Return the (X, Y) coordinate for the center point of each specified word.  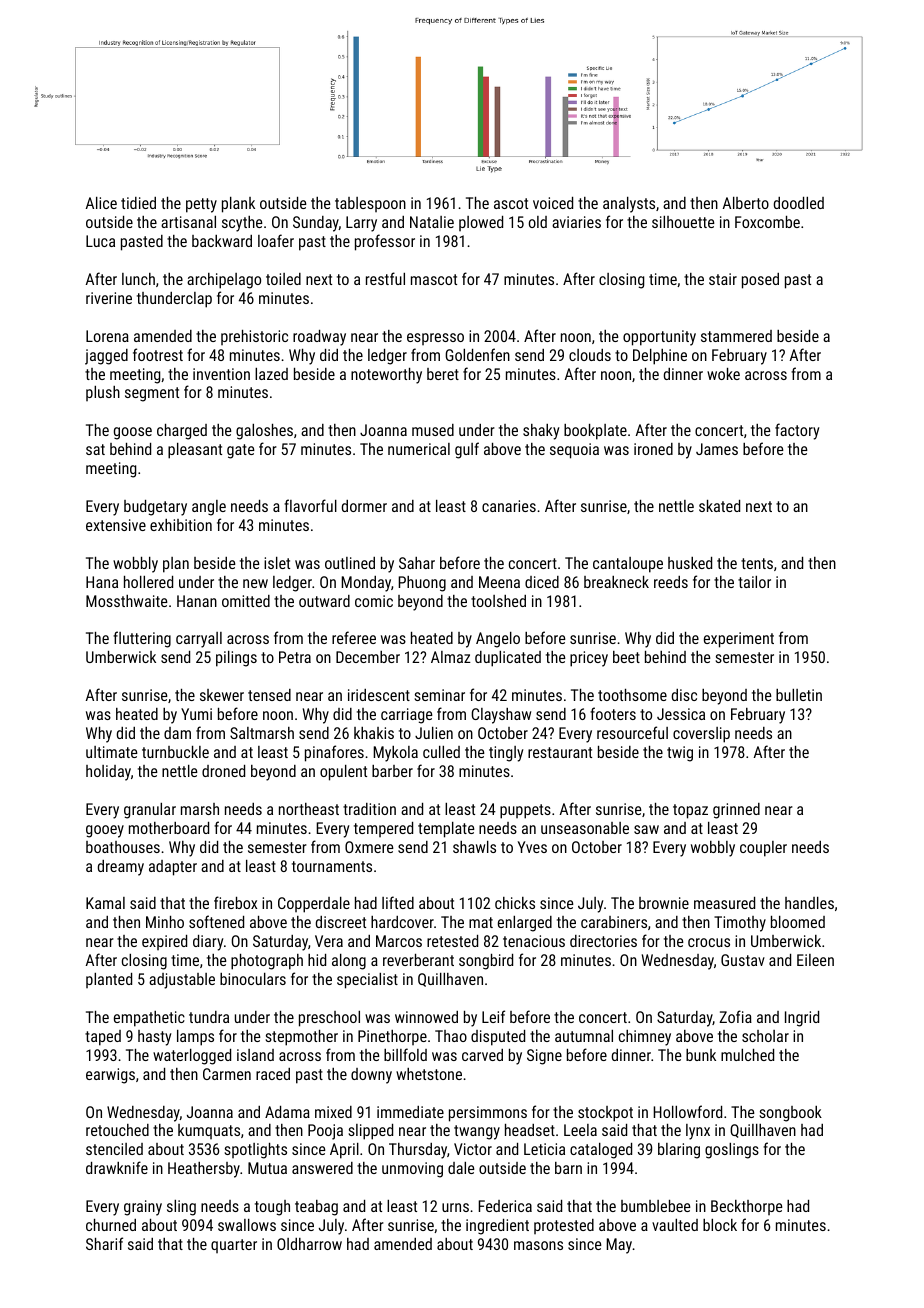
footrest (158, 354)
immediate (410, 1112)
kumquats (209, 1131)
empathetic (149, 1019)
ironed (653, 449)
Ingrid (802, 1019)
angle (209, 508)
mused (433, 430)
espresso (435, 339)
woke (723, 374)
